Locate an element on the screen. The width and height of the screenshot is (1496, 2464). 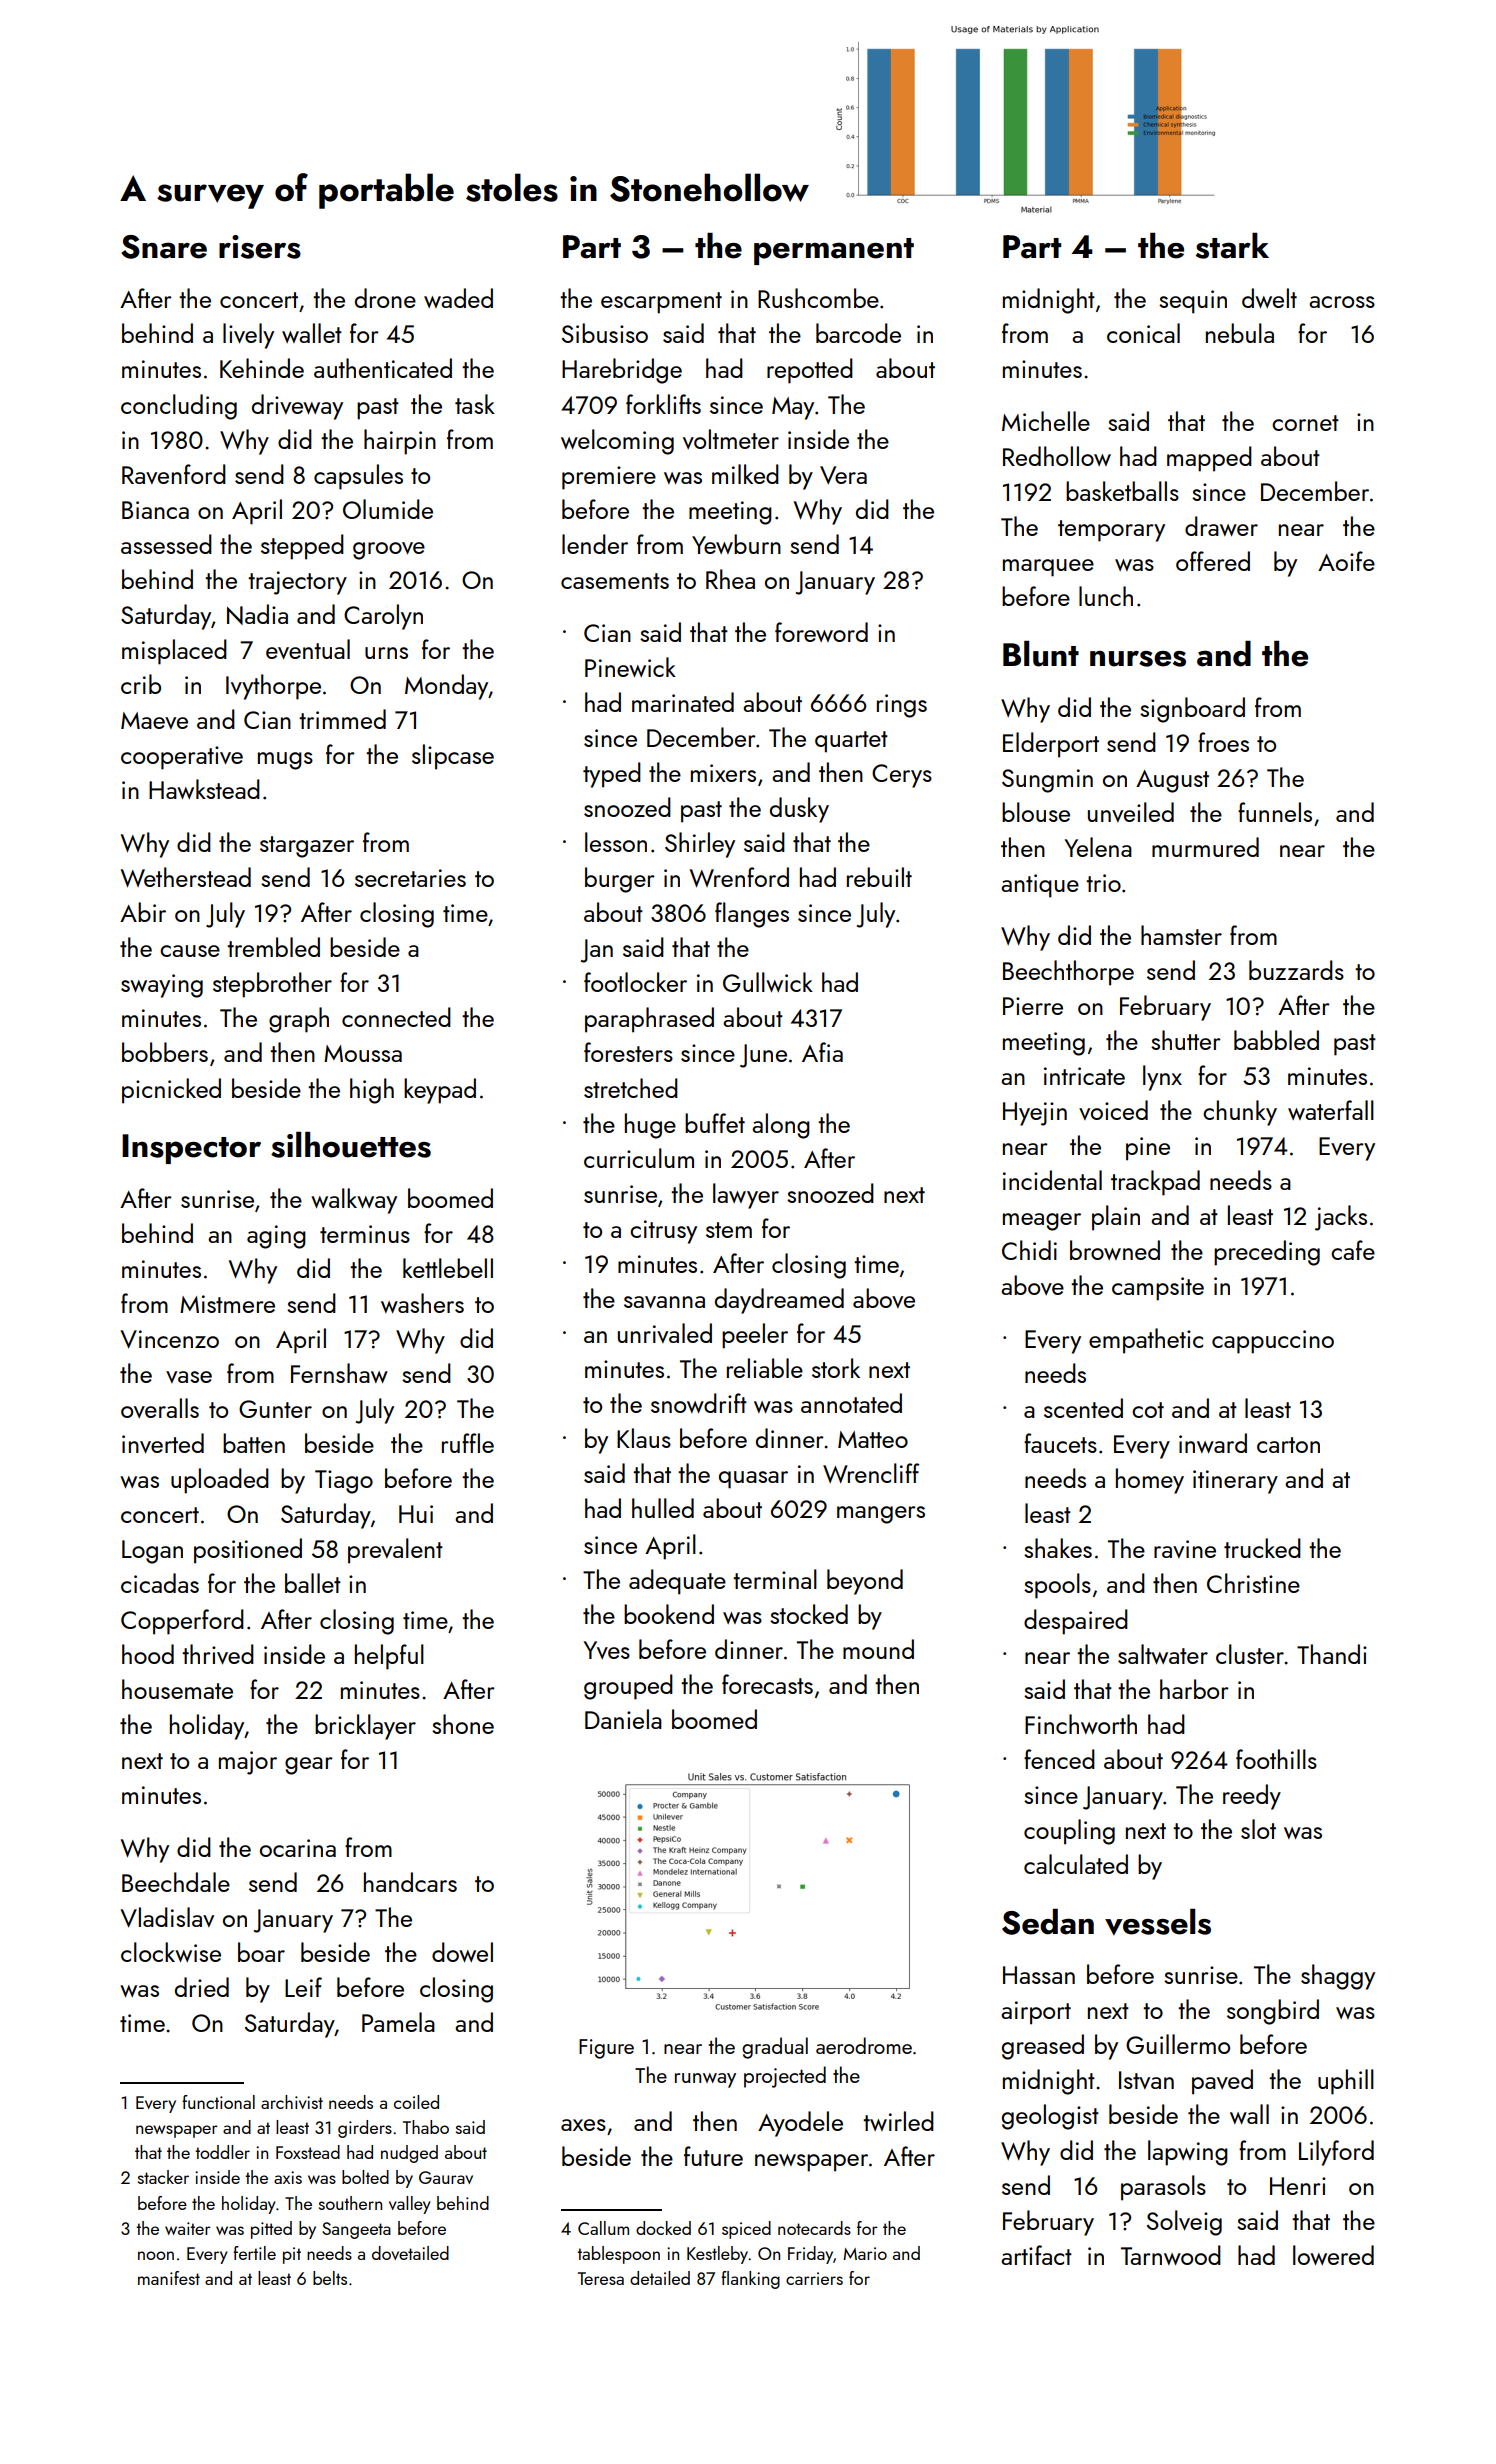
Teresa is located at coordinates (601, 2278).
